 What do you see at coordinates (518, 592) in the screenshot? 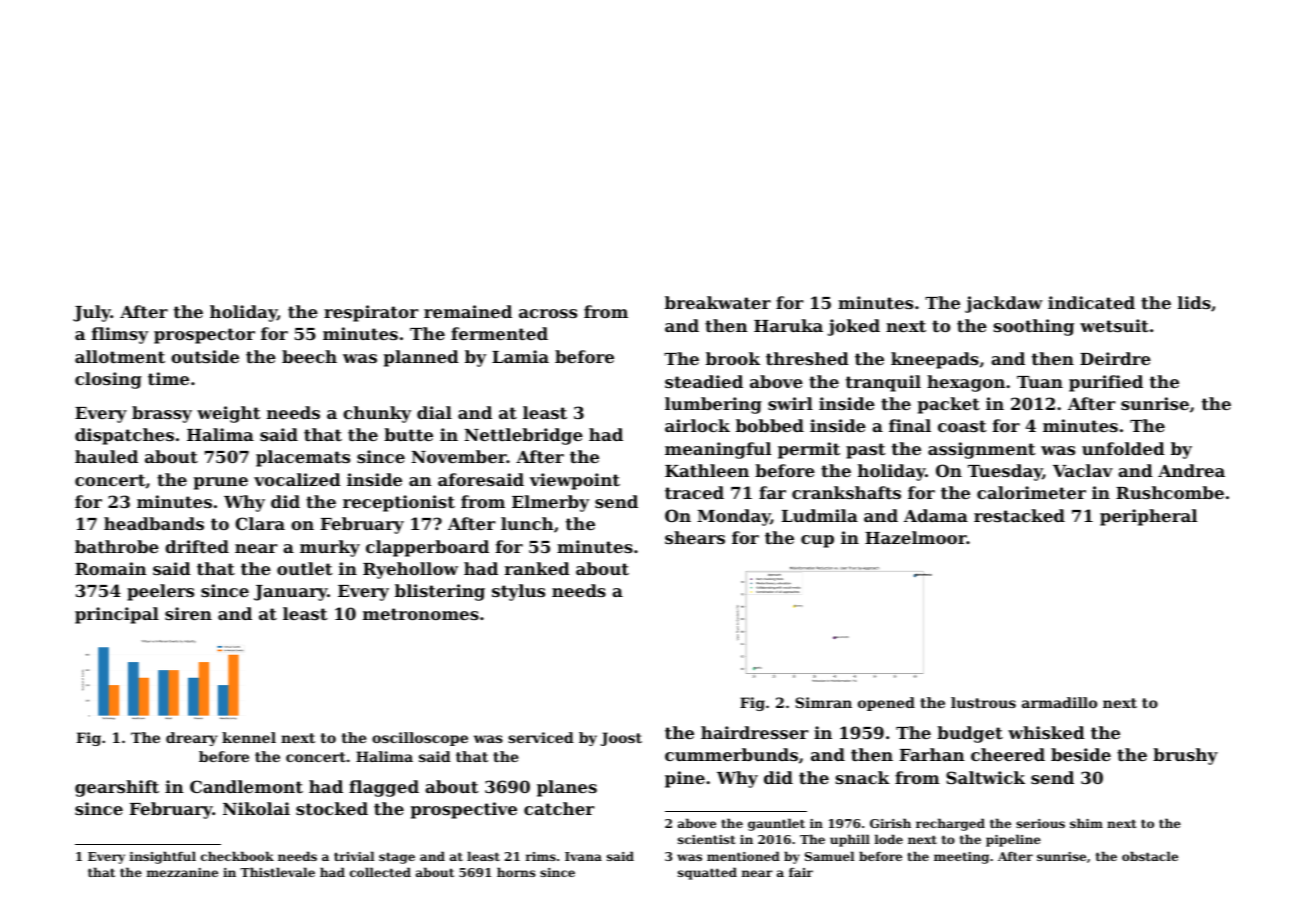
I see `stylus` at bounding box center [518, 592].
